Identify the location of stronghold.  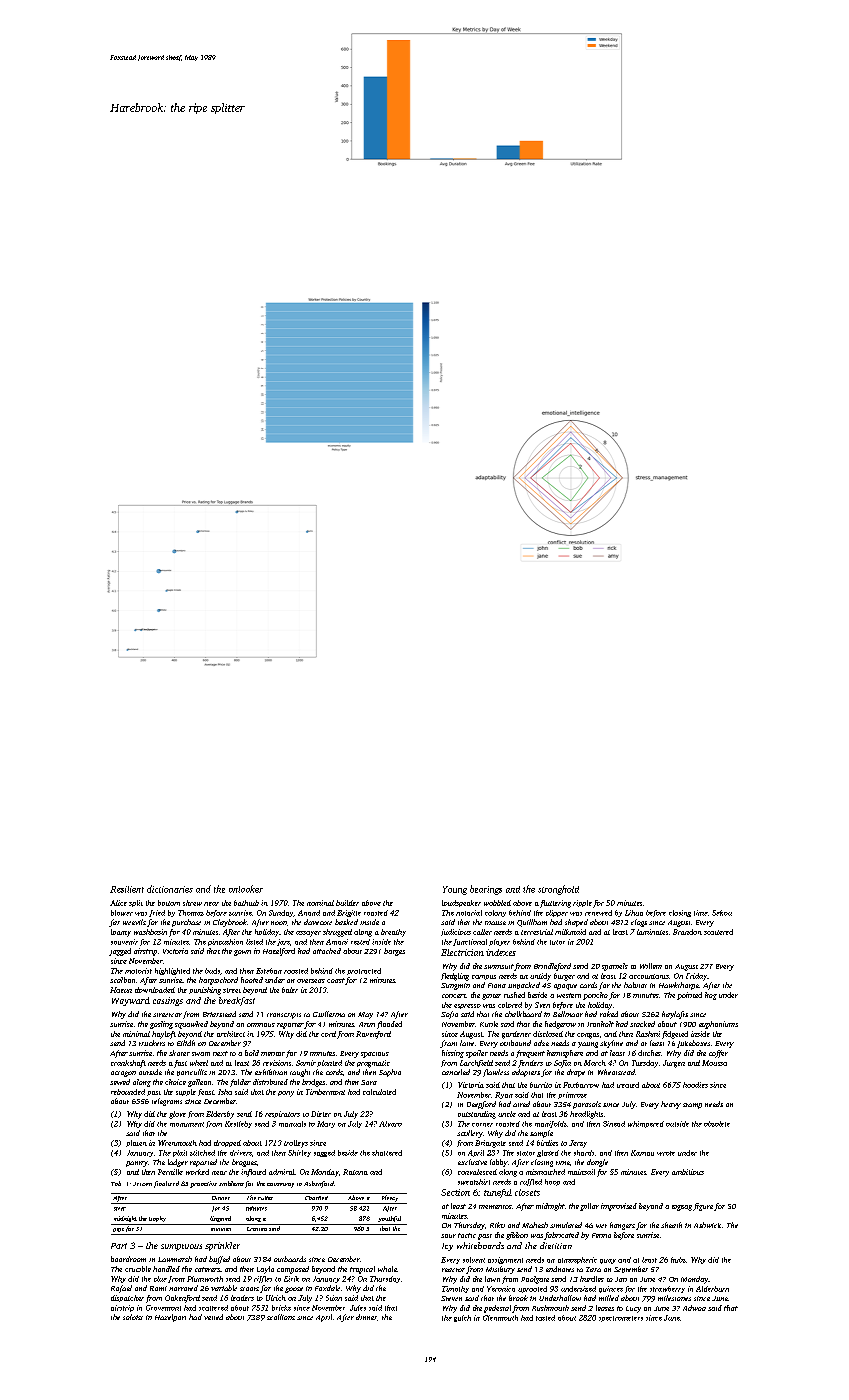
(558, 890).
